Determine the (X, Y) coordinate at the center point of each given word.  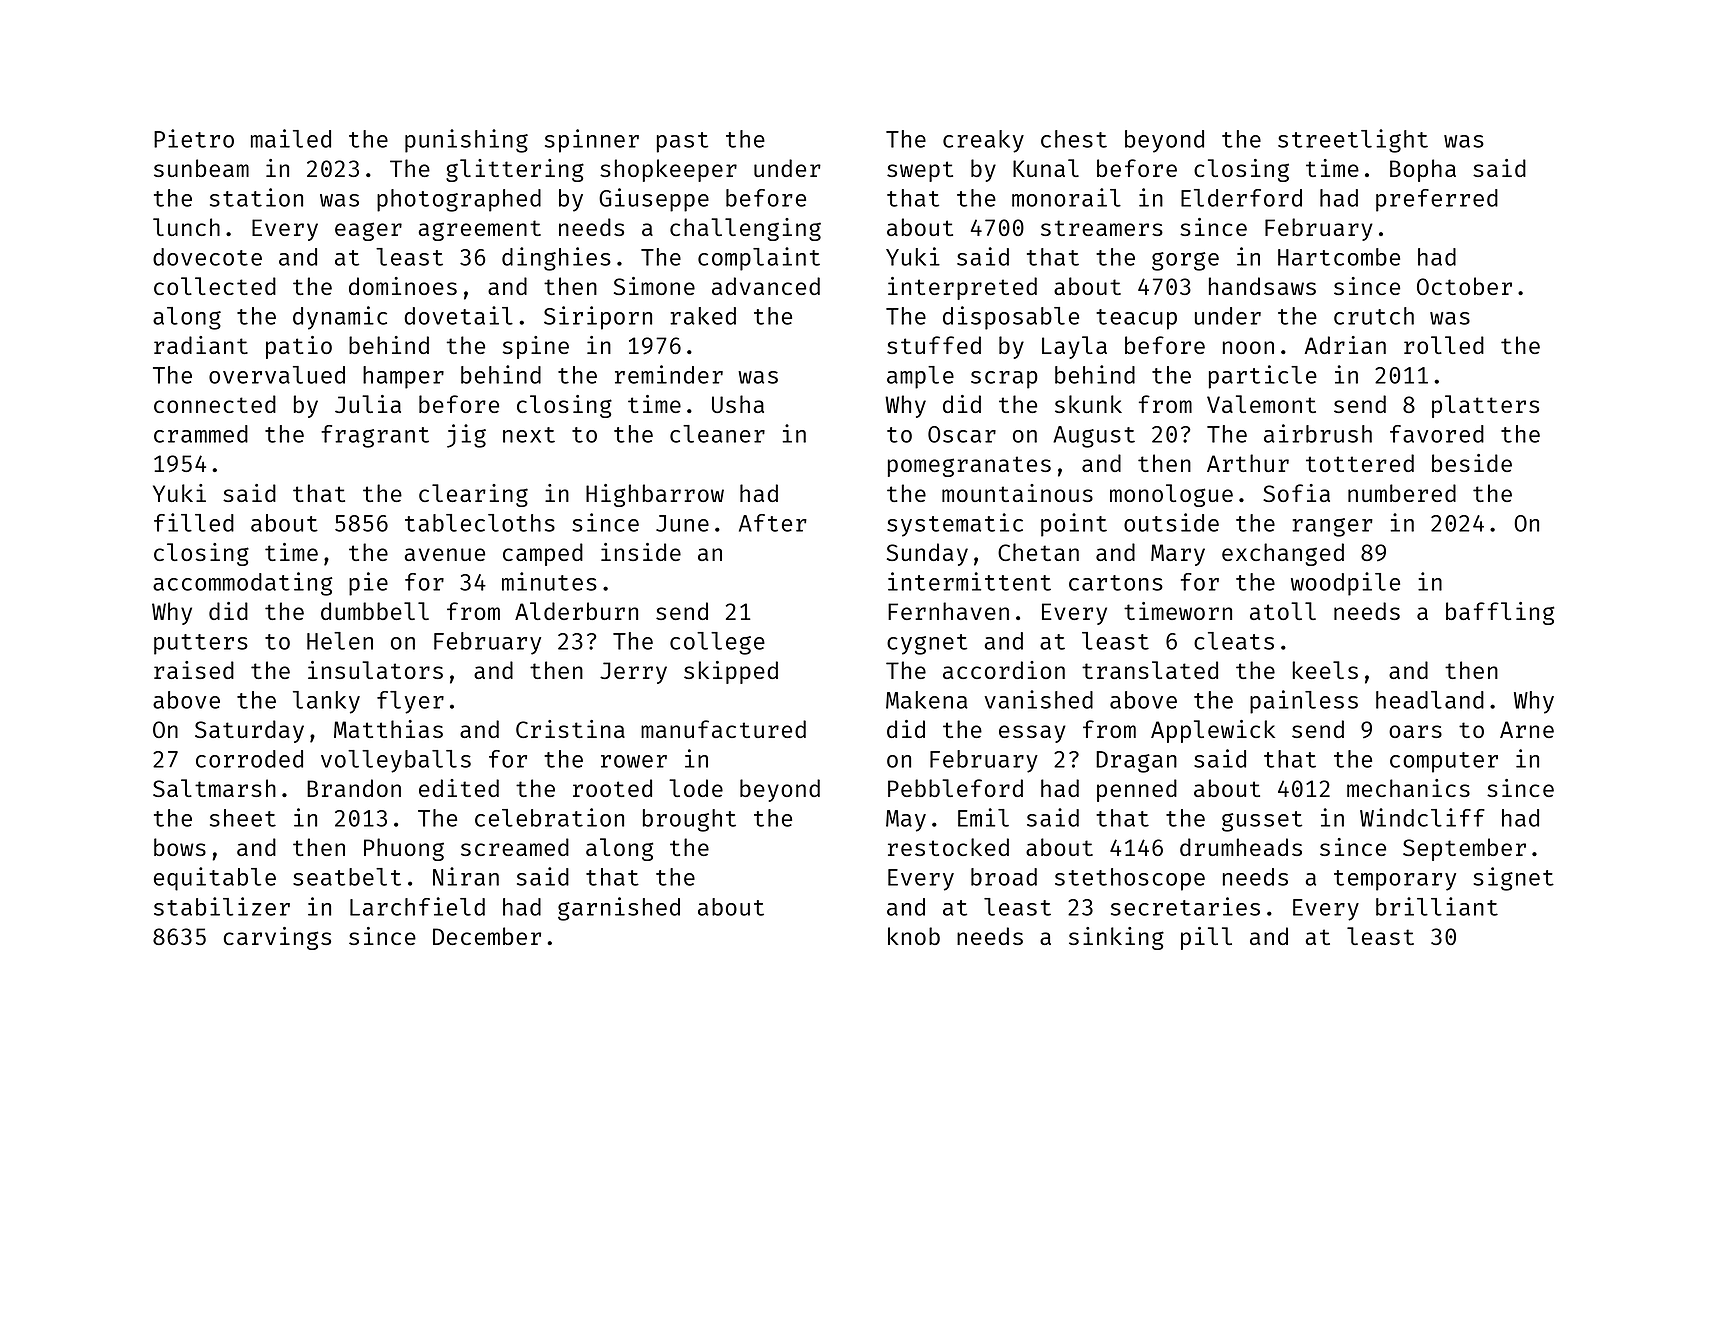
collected (215, 286)
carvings (277, 938)
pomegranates (969, 466)
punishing (466, 141)
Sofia (1296, 493)
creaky (983, 141)
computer (1444, 762)
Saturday (249, 731)
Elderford (1241, 198)
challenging (745, 229)
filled (194, 522)
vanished (1038, 699)
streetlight (1353, 141)
